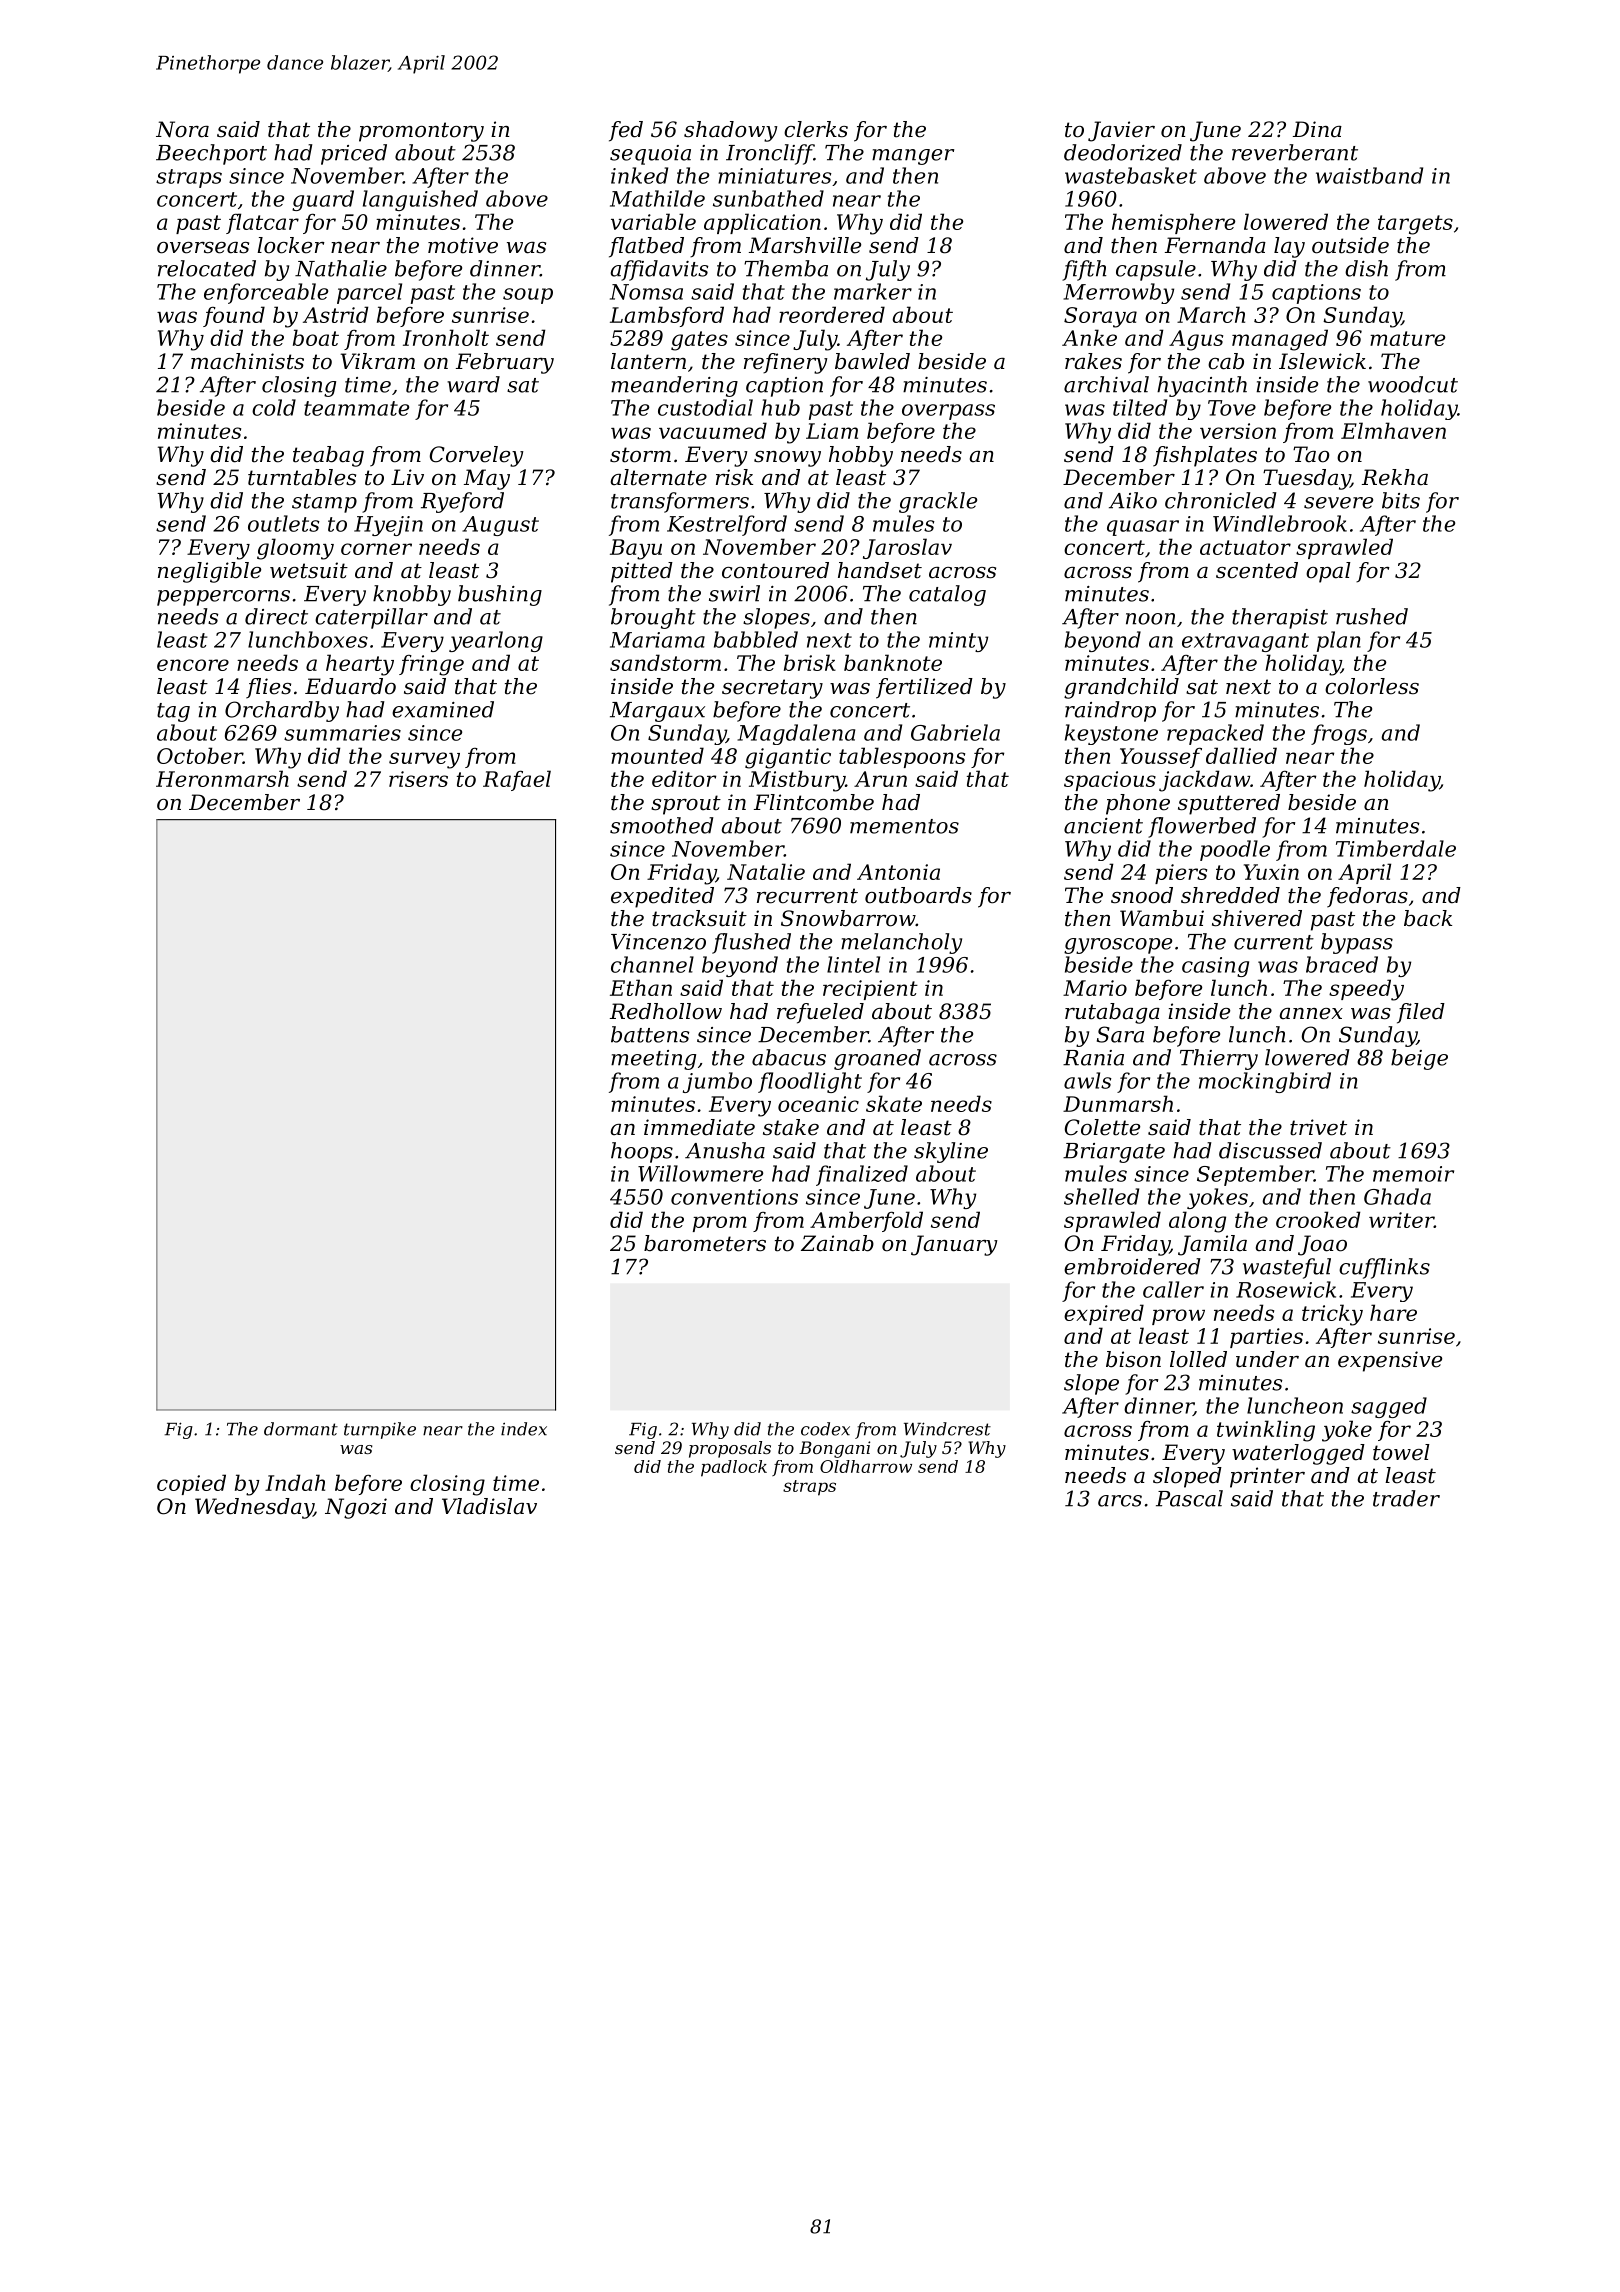  I want to click on Magdalena, so click(796, 734).
